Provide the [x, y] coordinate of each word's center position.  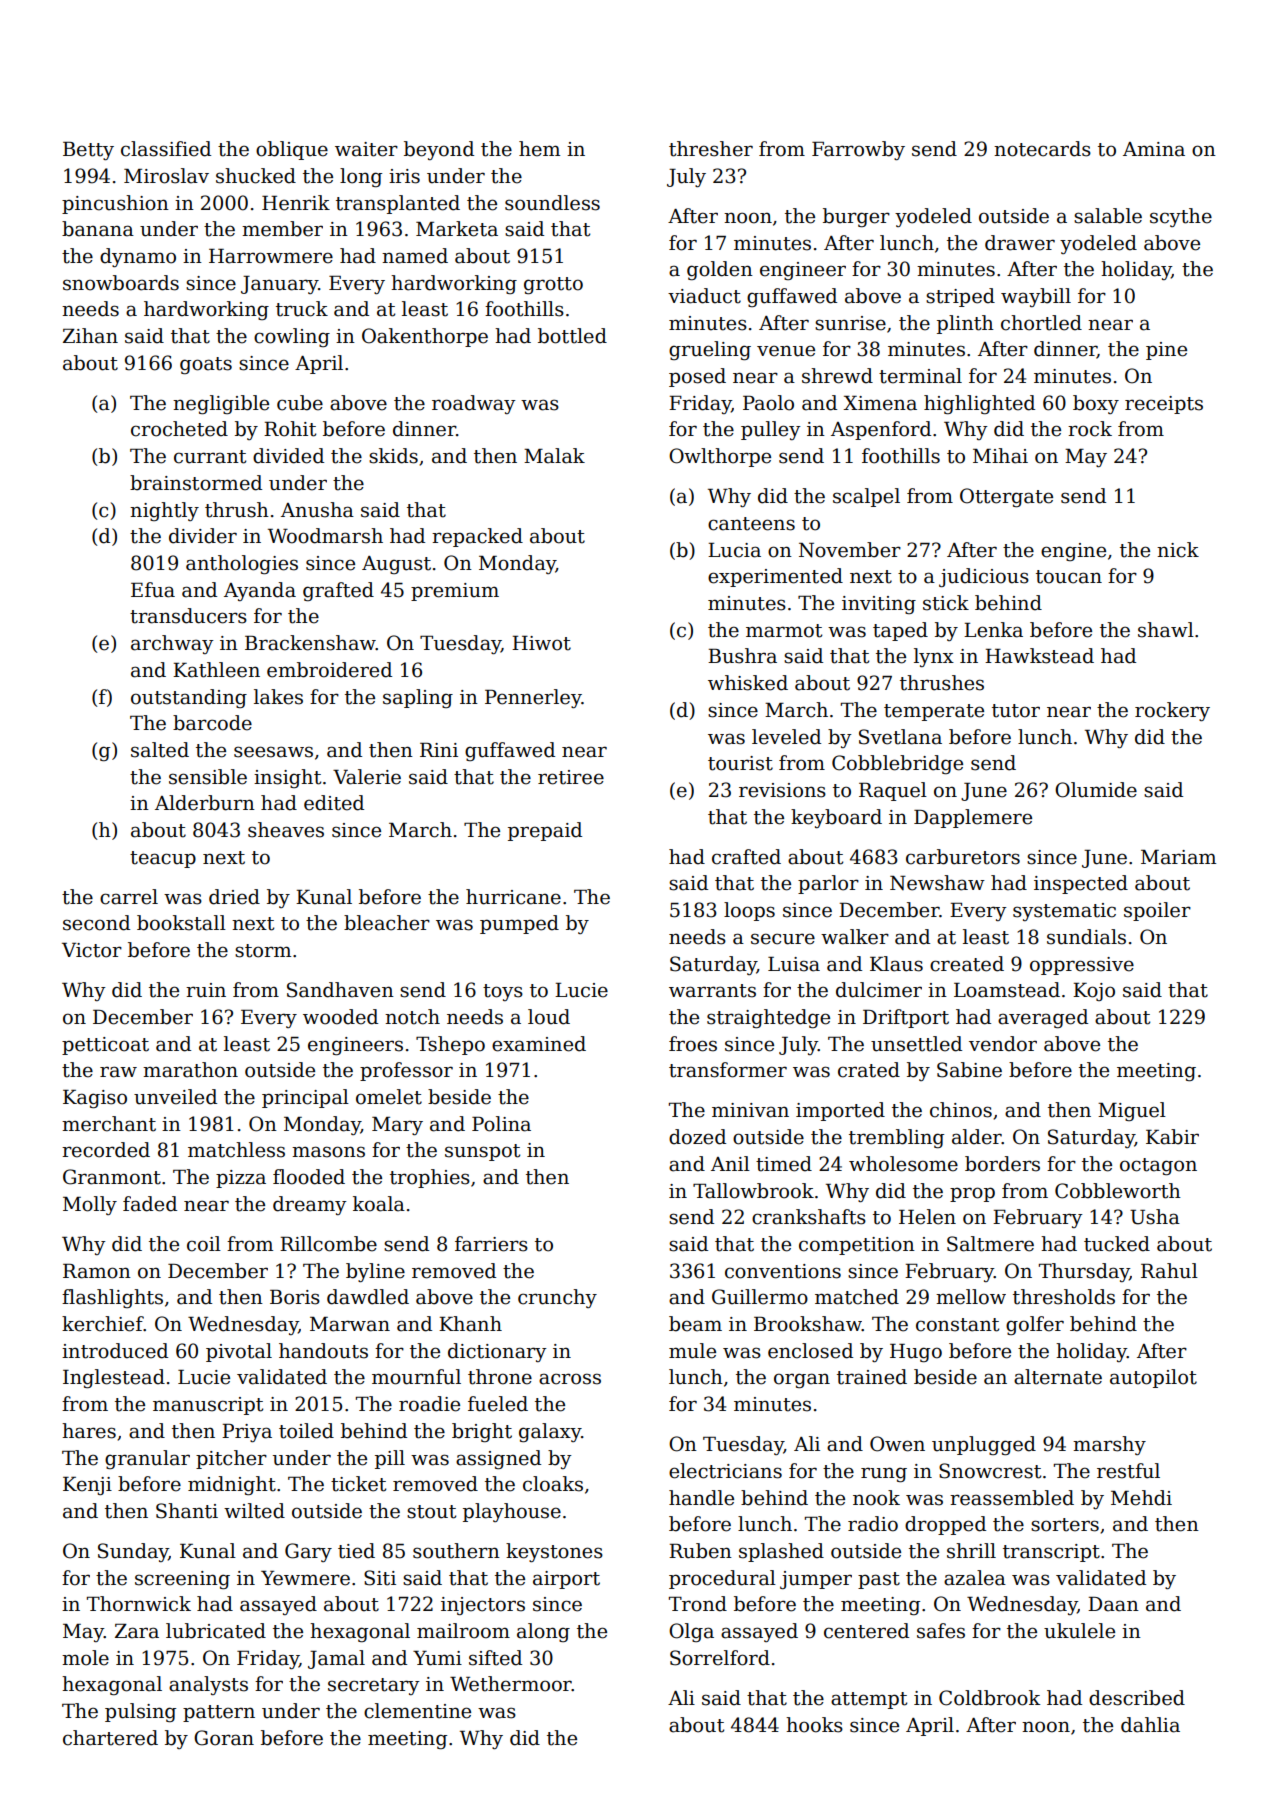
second [96, 923]
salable [1108, 216]
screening [182, 1580]
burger [856, 217]
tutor [1016, 711]
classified [166, 149]
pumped [519, 924]
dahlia [1150, 1725]
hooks [814, 1725]
